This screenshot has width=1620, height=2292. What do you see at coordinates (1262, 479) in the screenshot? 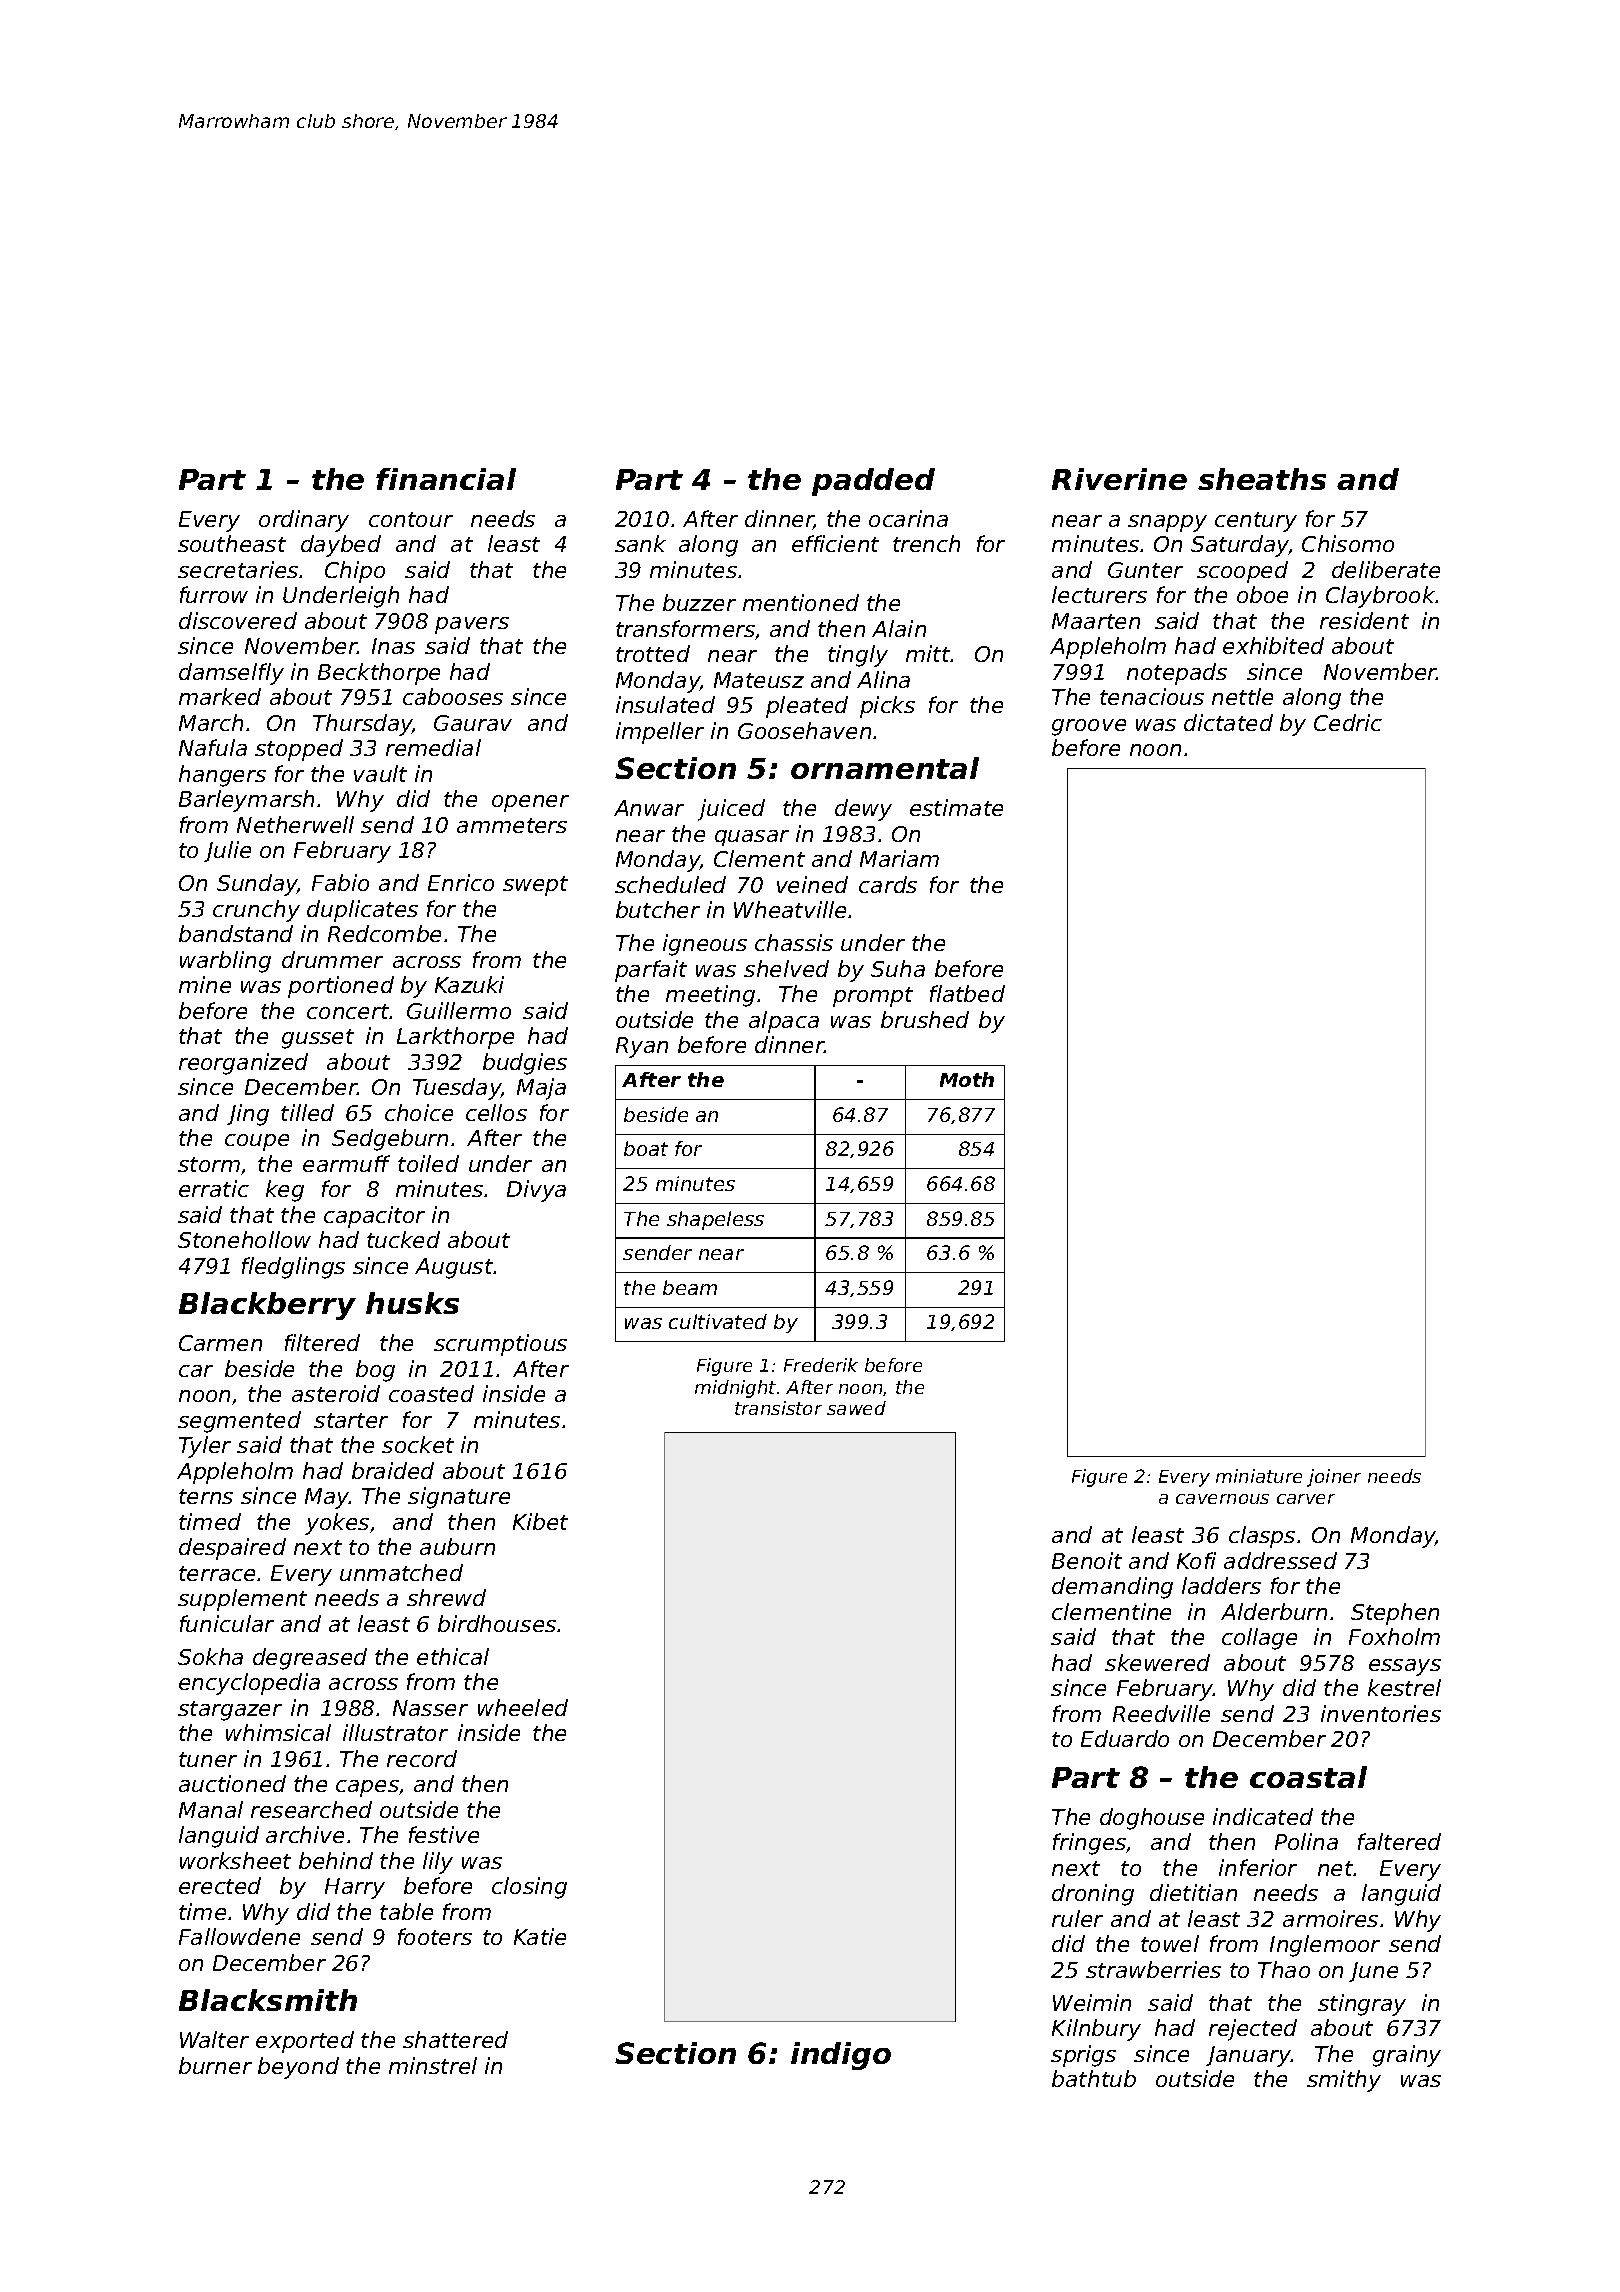
I see `sheaths` at bounding box center [1262, 479].
